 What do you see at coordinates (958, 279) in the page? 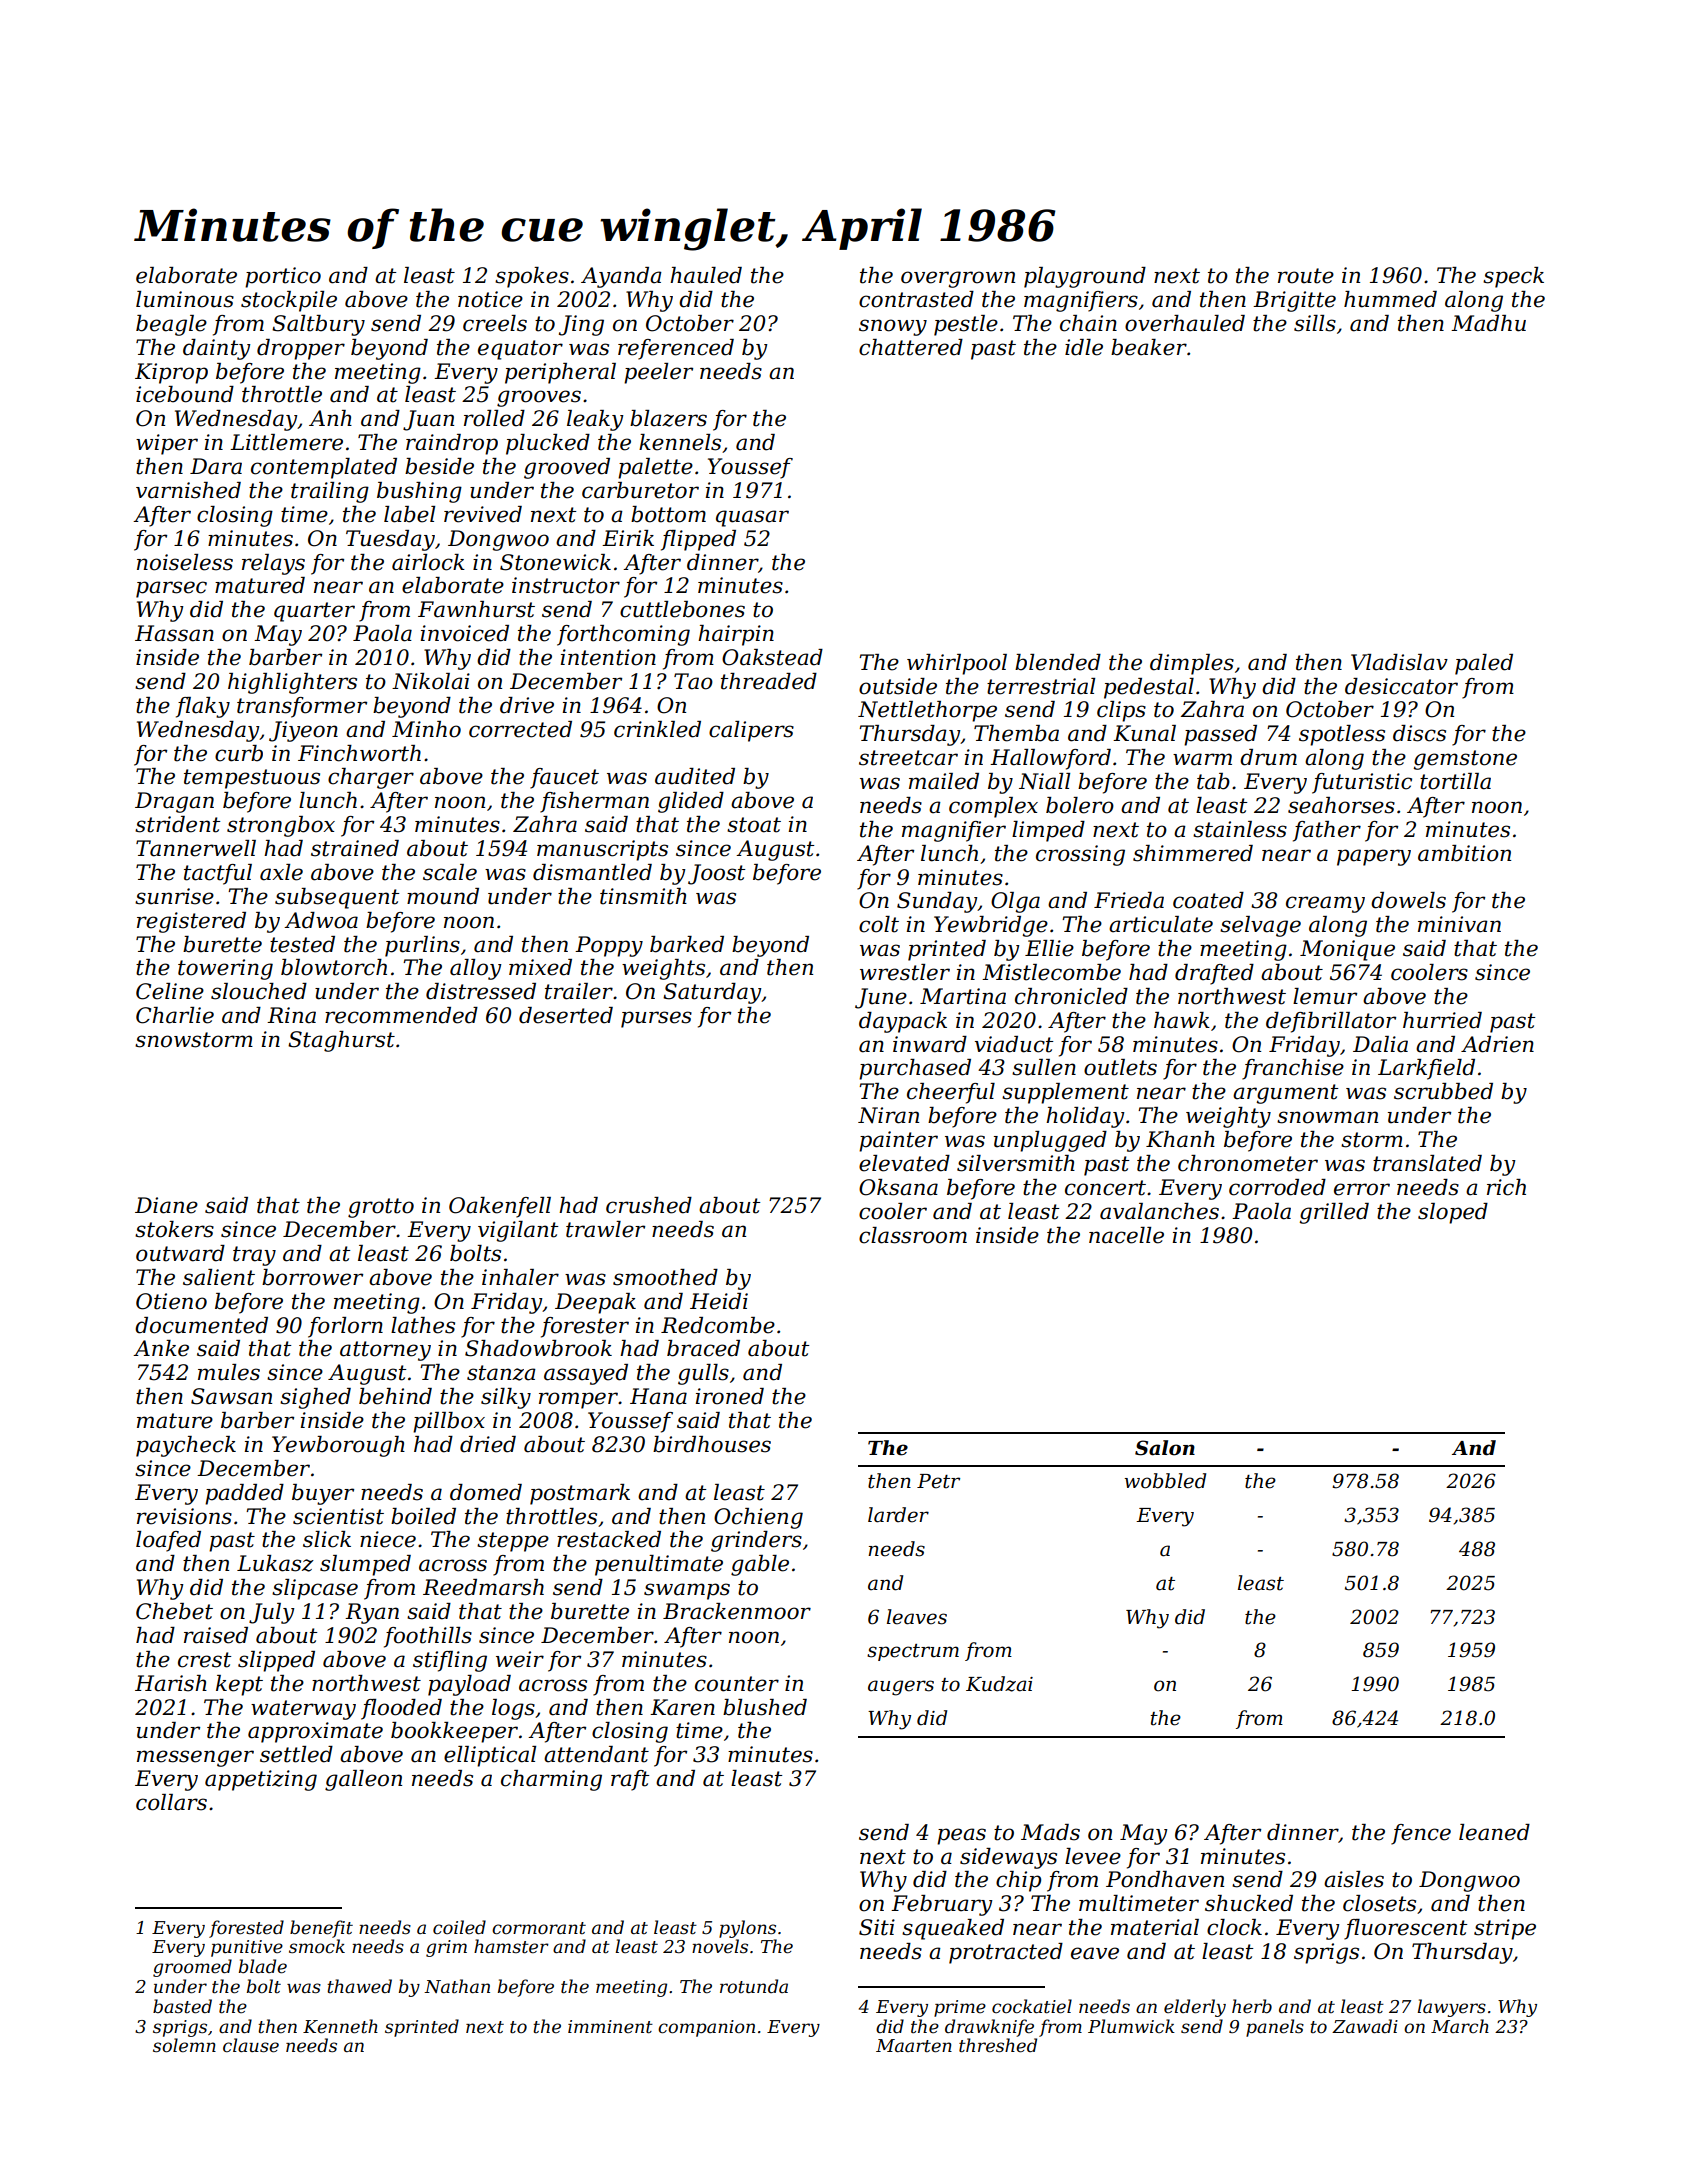
I see `overgrown` at bounding box center [958, 279].
